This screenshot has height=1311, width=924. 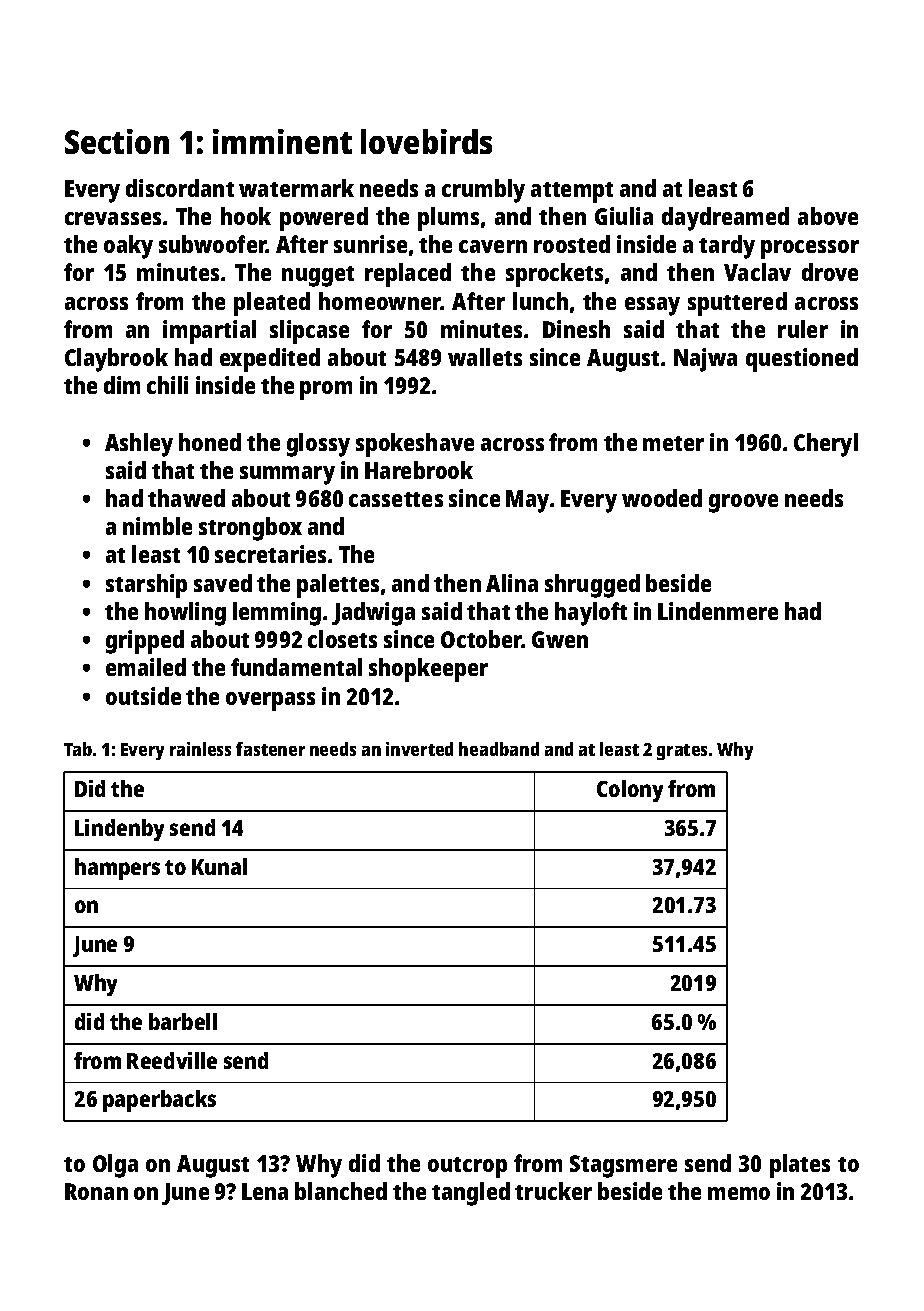 What do you see at coordinates (662, 498) in the screenshot?
I see `wooded` at bounding box center [662, 498].
